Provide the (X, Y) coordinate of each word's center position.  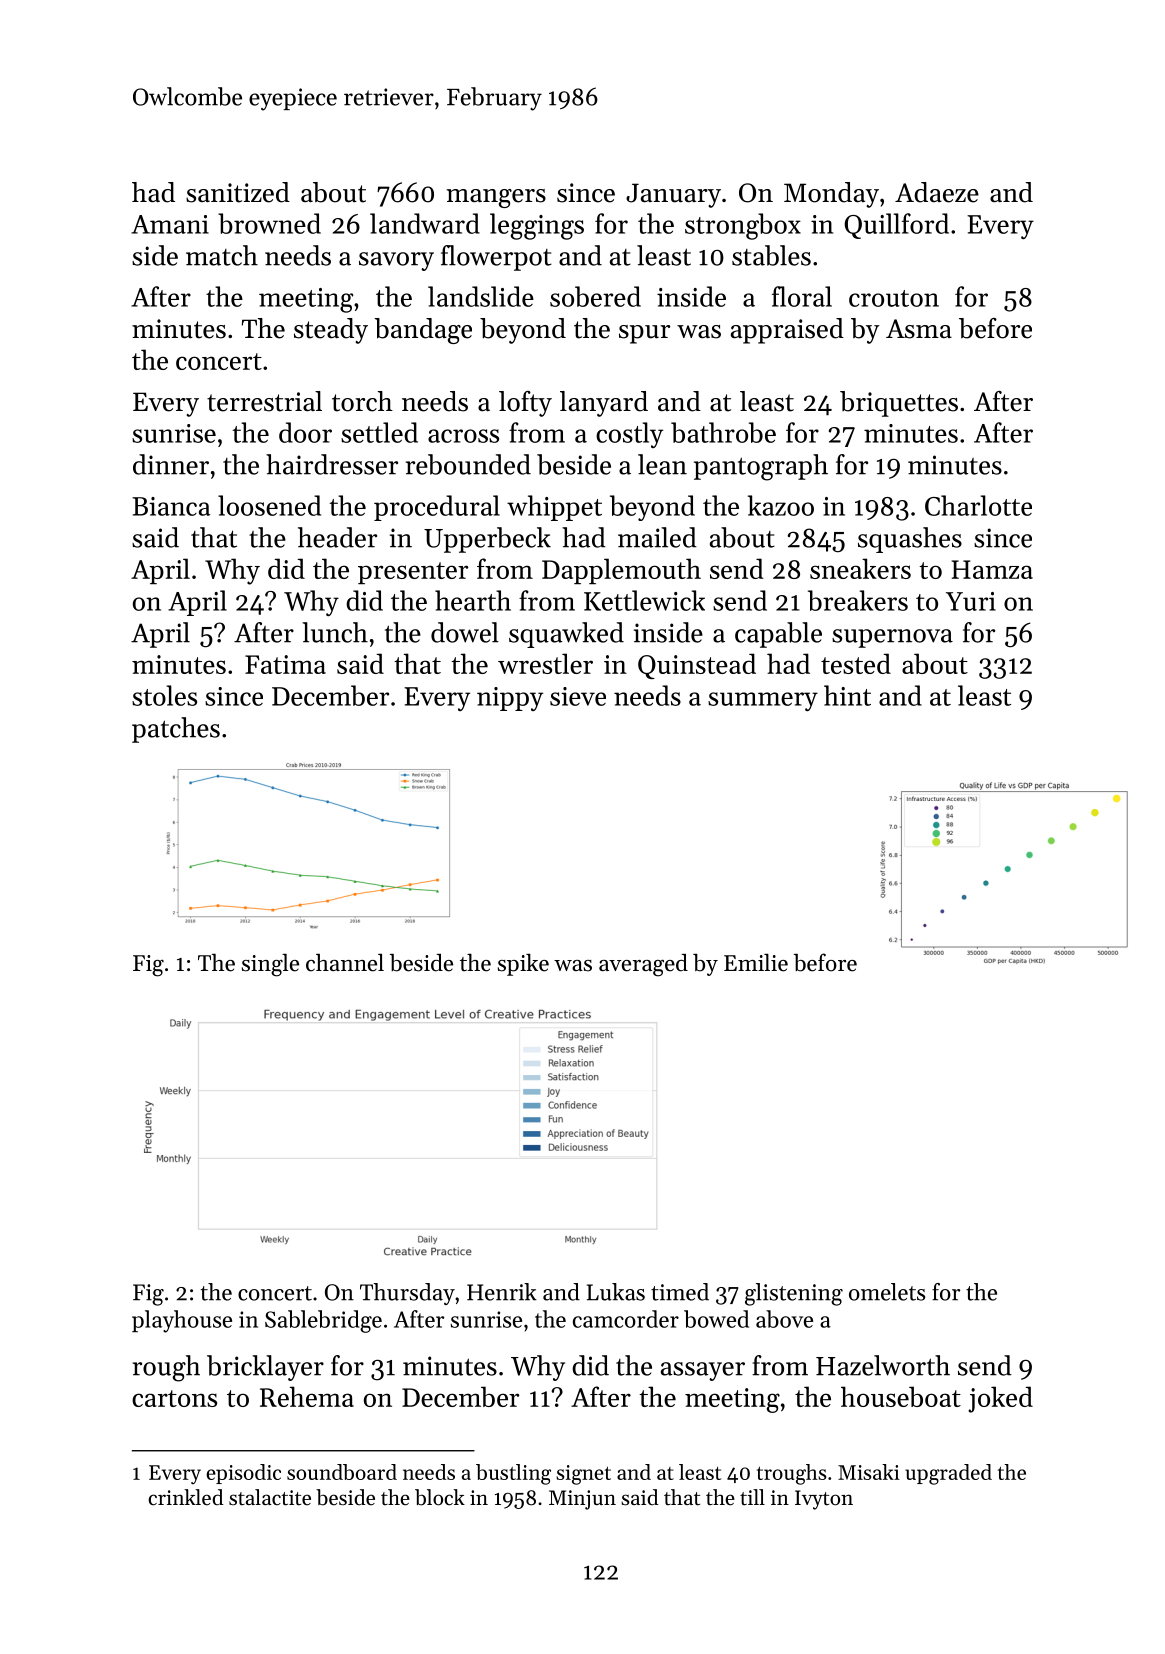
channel (345, 962)
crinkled (185, 1497)
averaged (643, 965)
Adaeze (937, 192)
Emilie (756, 962)
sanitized (238, 192)
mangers (496, 198)
